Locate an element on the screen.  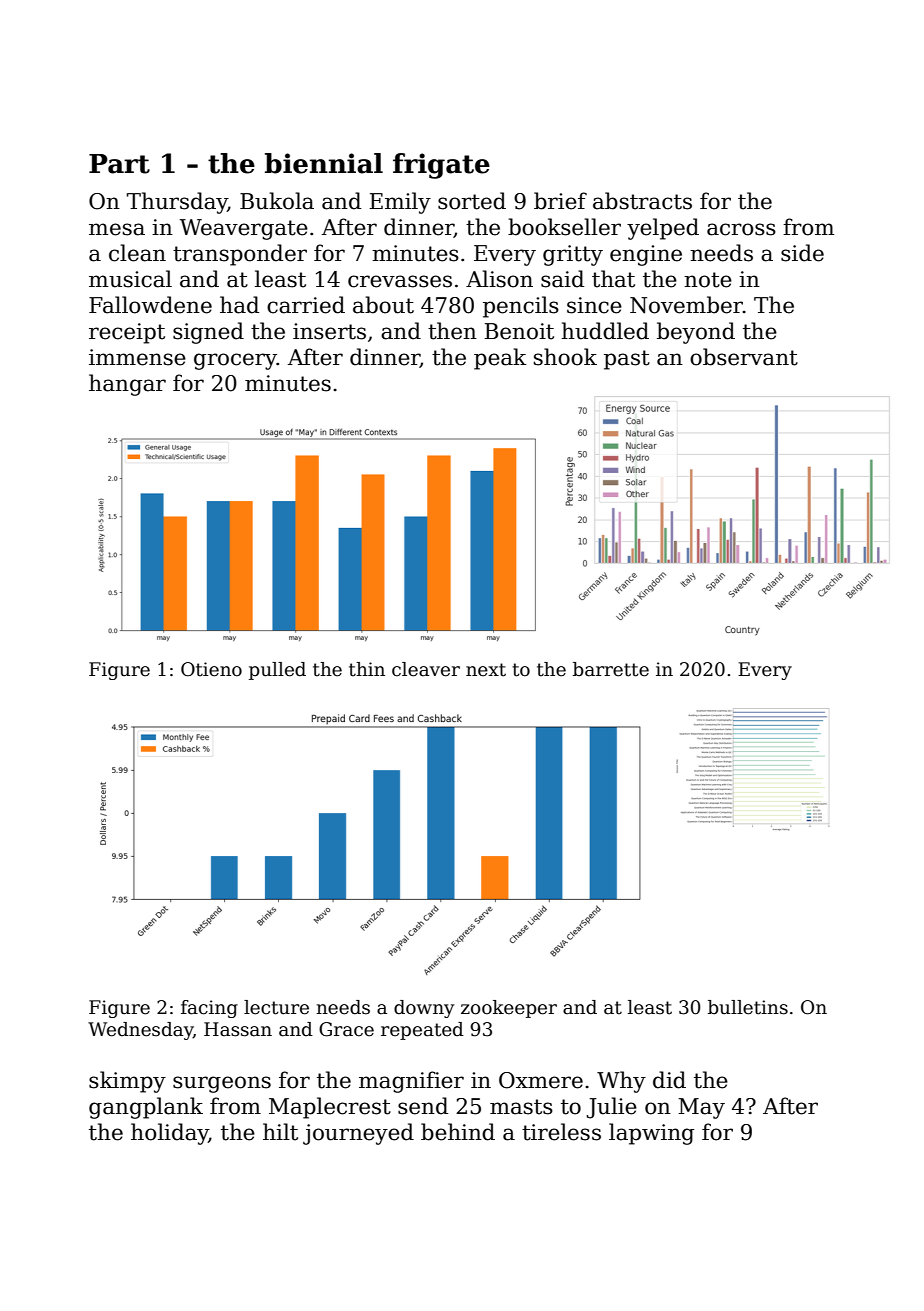
crevasses is located at coordinates (400, 281).
